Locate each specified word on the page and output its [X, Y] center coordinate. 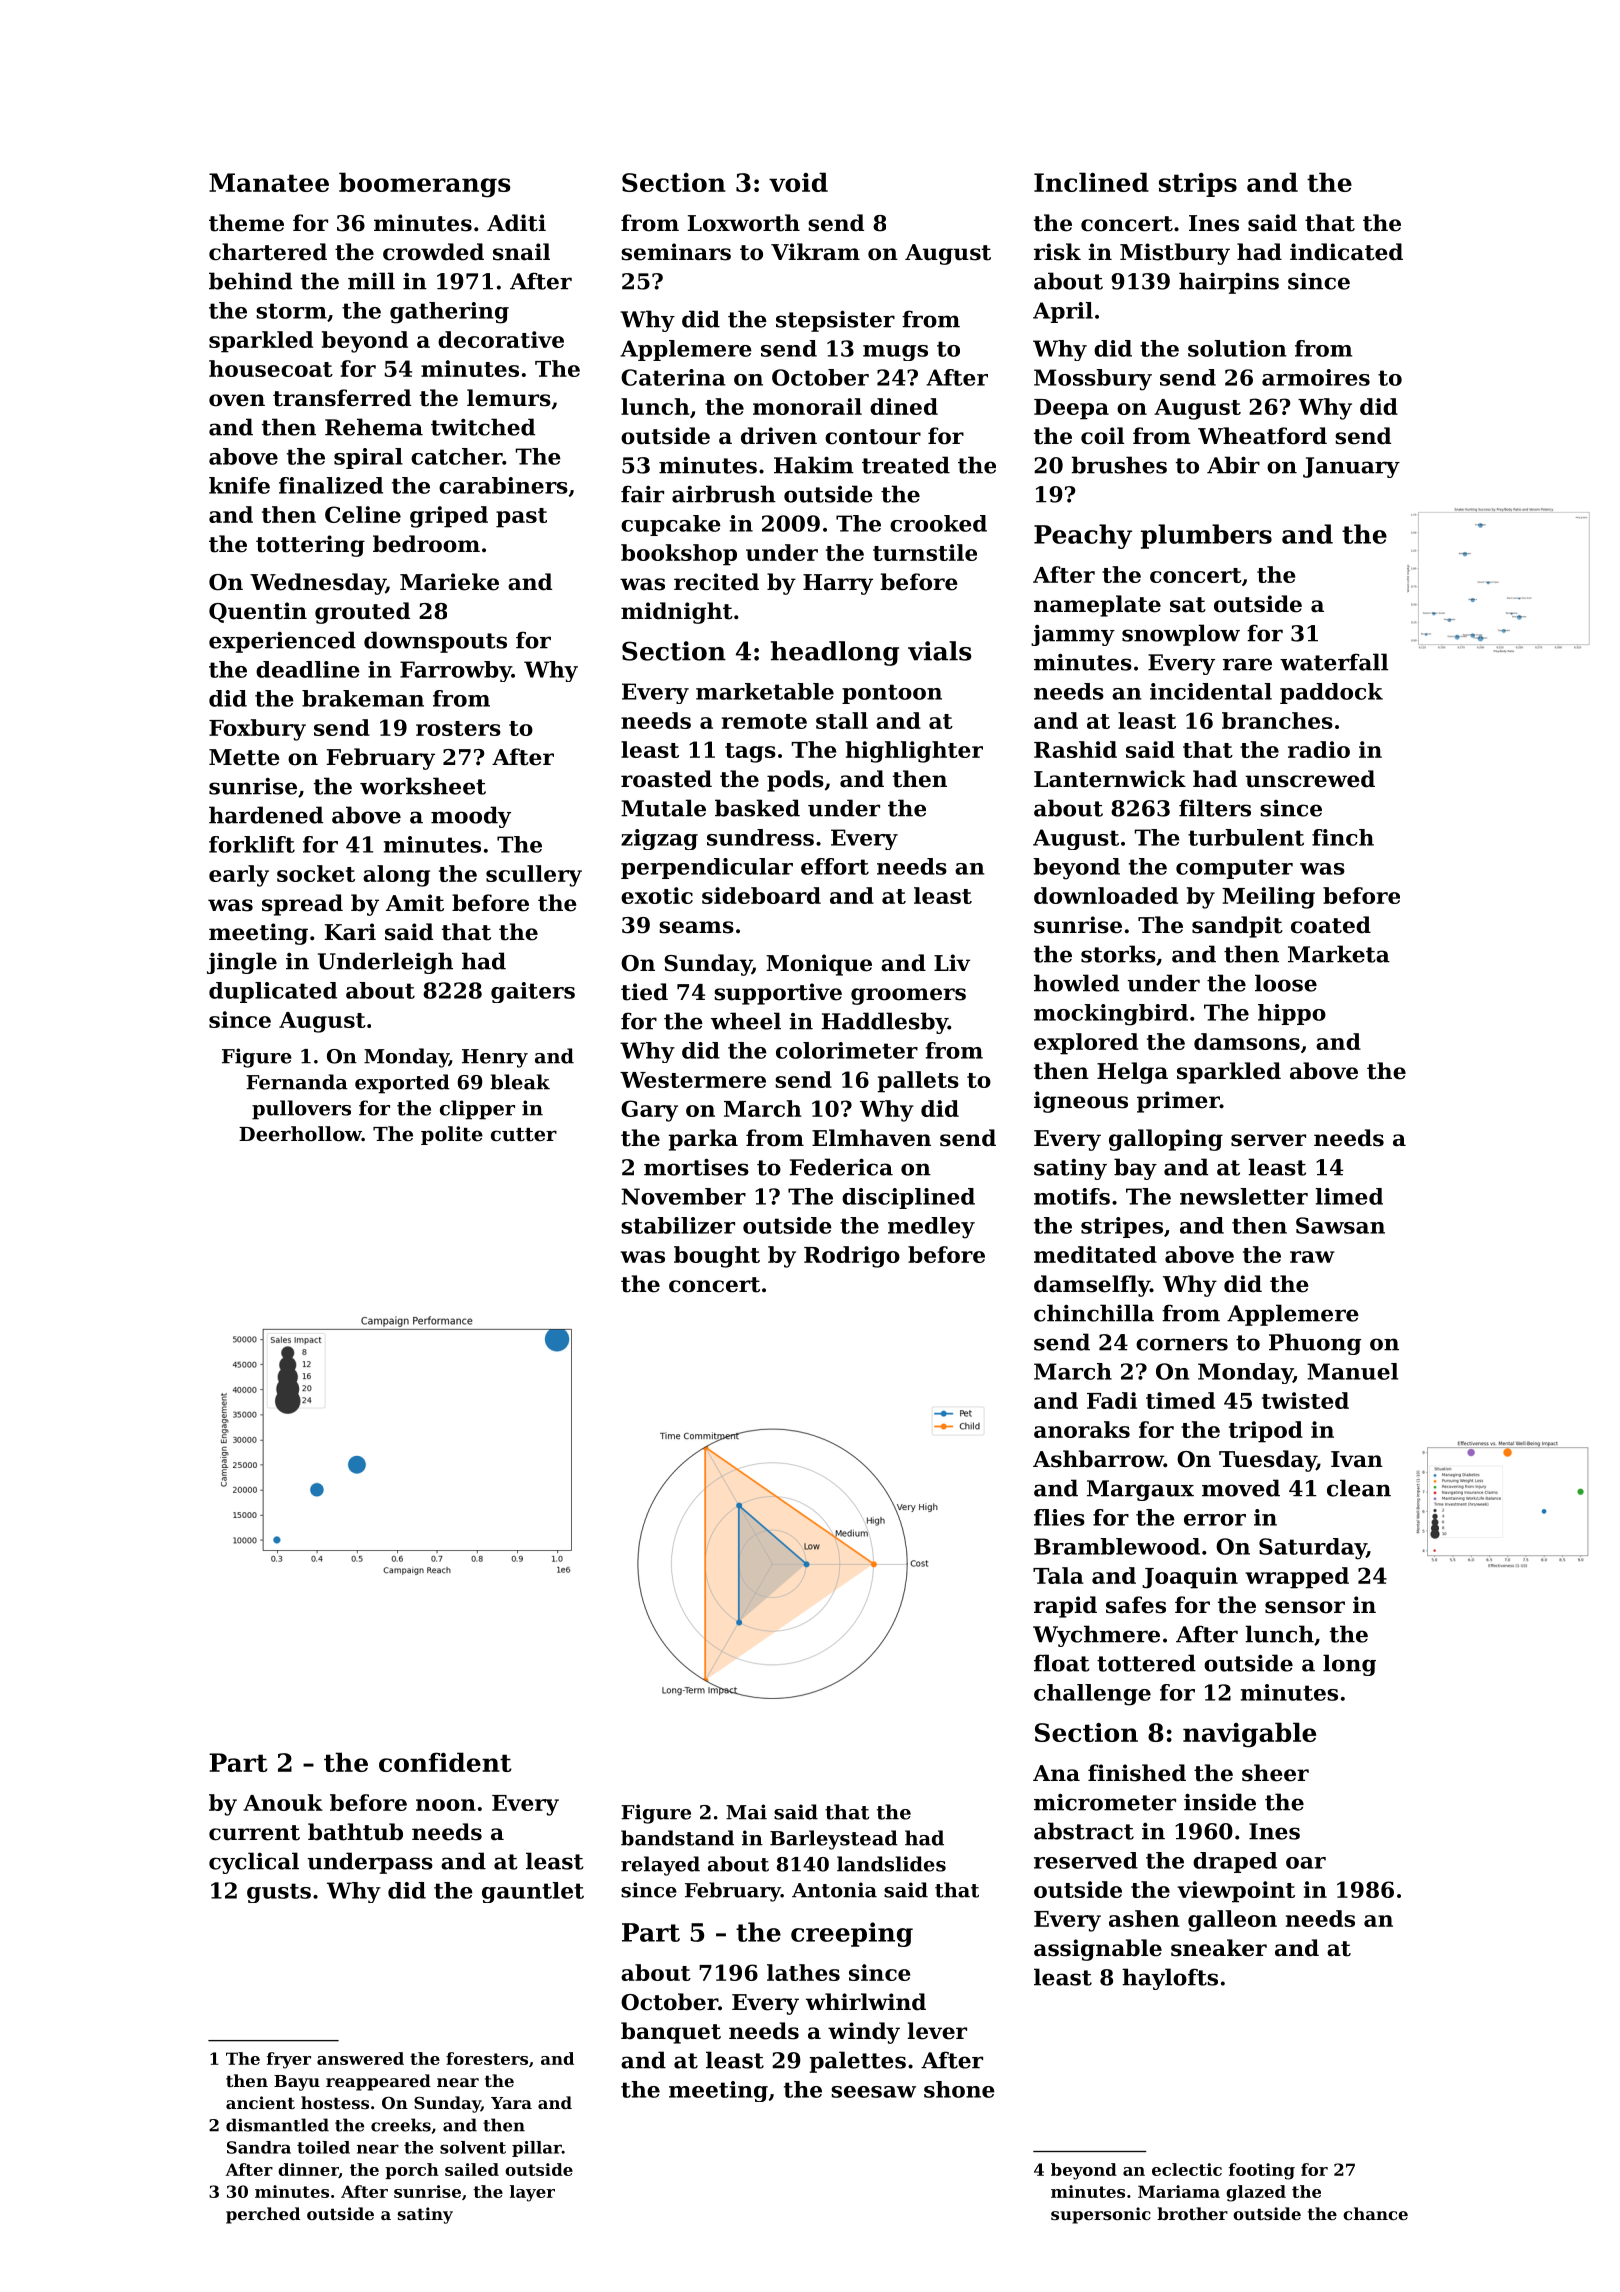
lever [937, 2031]
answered [360, 2058]
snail [521, 252]
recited [716, 582]
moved [1241, 1488]
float [1062, 1663]
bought [717, 1257]
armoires [1316, 377]
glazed [1256, 2193]
